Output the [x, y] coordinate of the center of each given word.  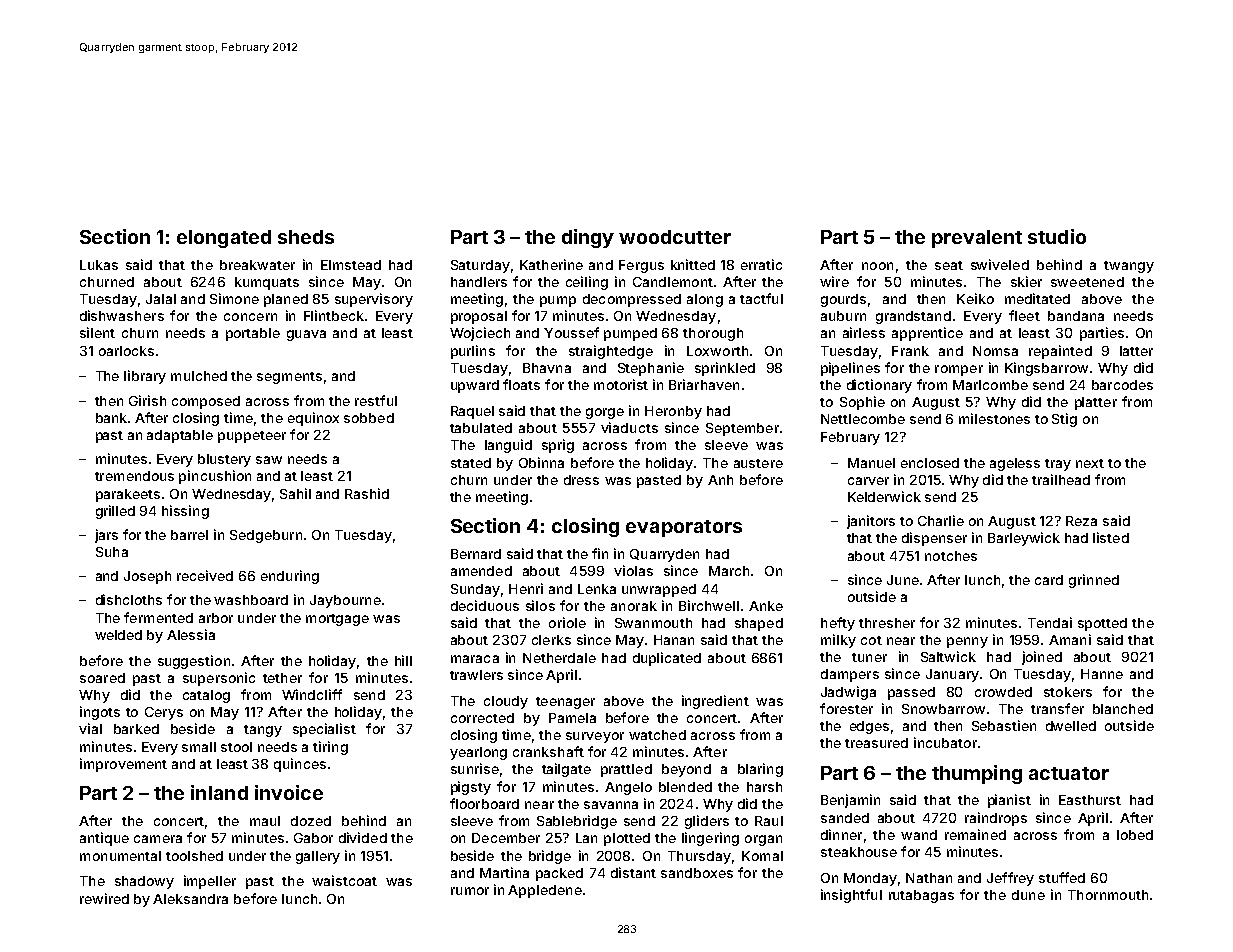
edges [869, 727]
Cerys [164, 713]
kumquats [267, 283]
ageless [1015, 464]
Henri [526, 588]
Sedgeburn [266, 536]
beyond [686, 770]
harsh [764, 787]
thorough [713, 334]
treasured [876, 743]
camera [158, 839]
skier [1026, 281]
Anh [720, 480]
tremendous [134, 476]
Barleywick [1024, 539]
